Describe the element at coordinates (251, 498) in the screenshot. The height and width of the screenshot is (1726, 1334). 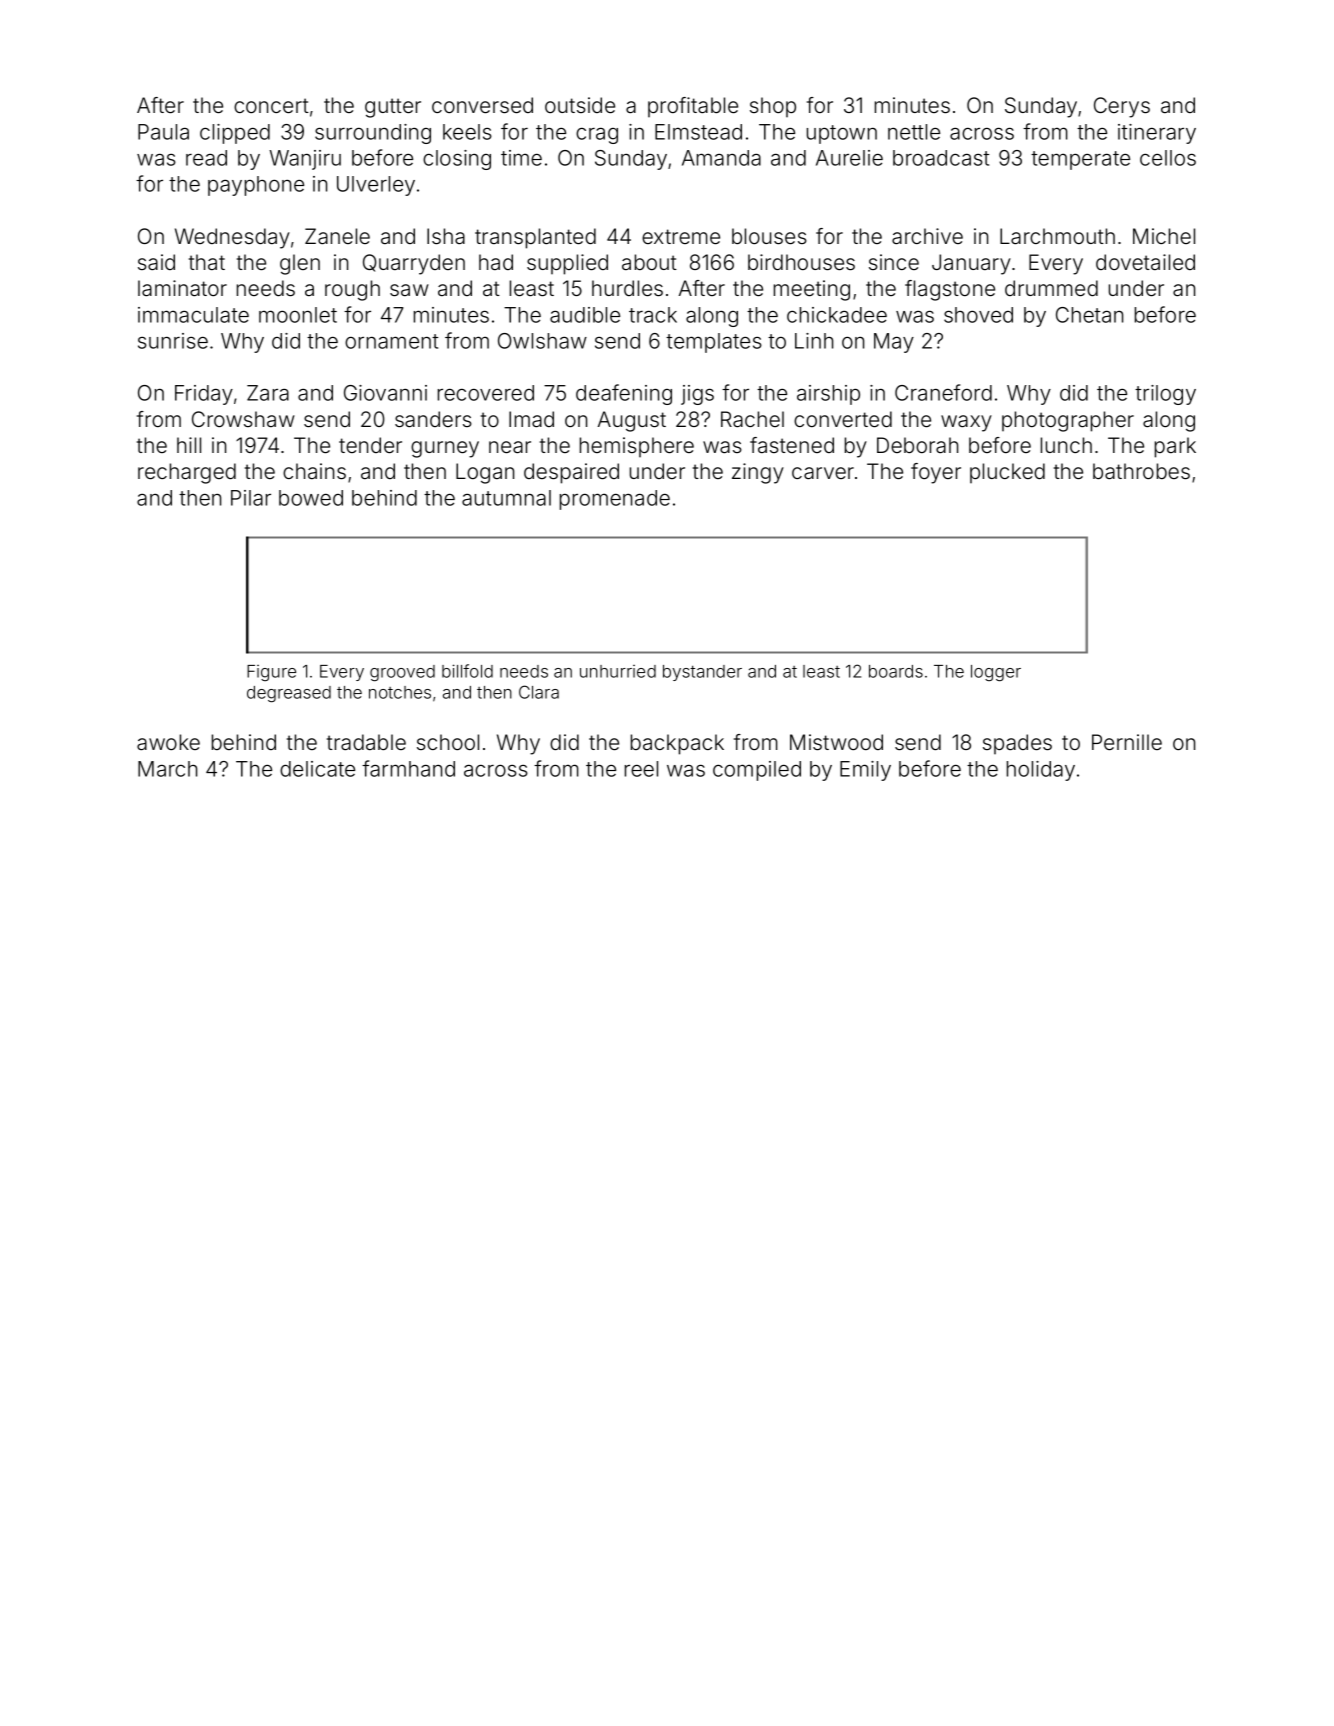
I see `Pilar` at that location.
